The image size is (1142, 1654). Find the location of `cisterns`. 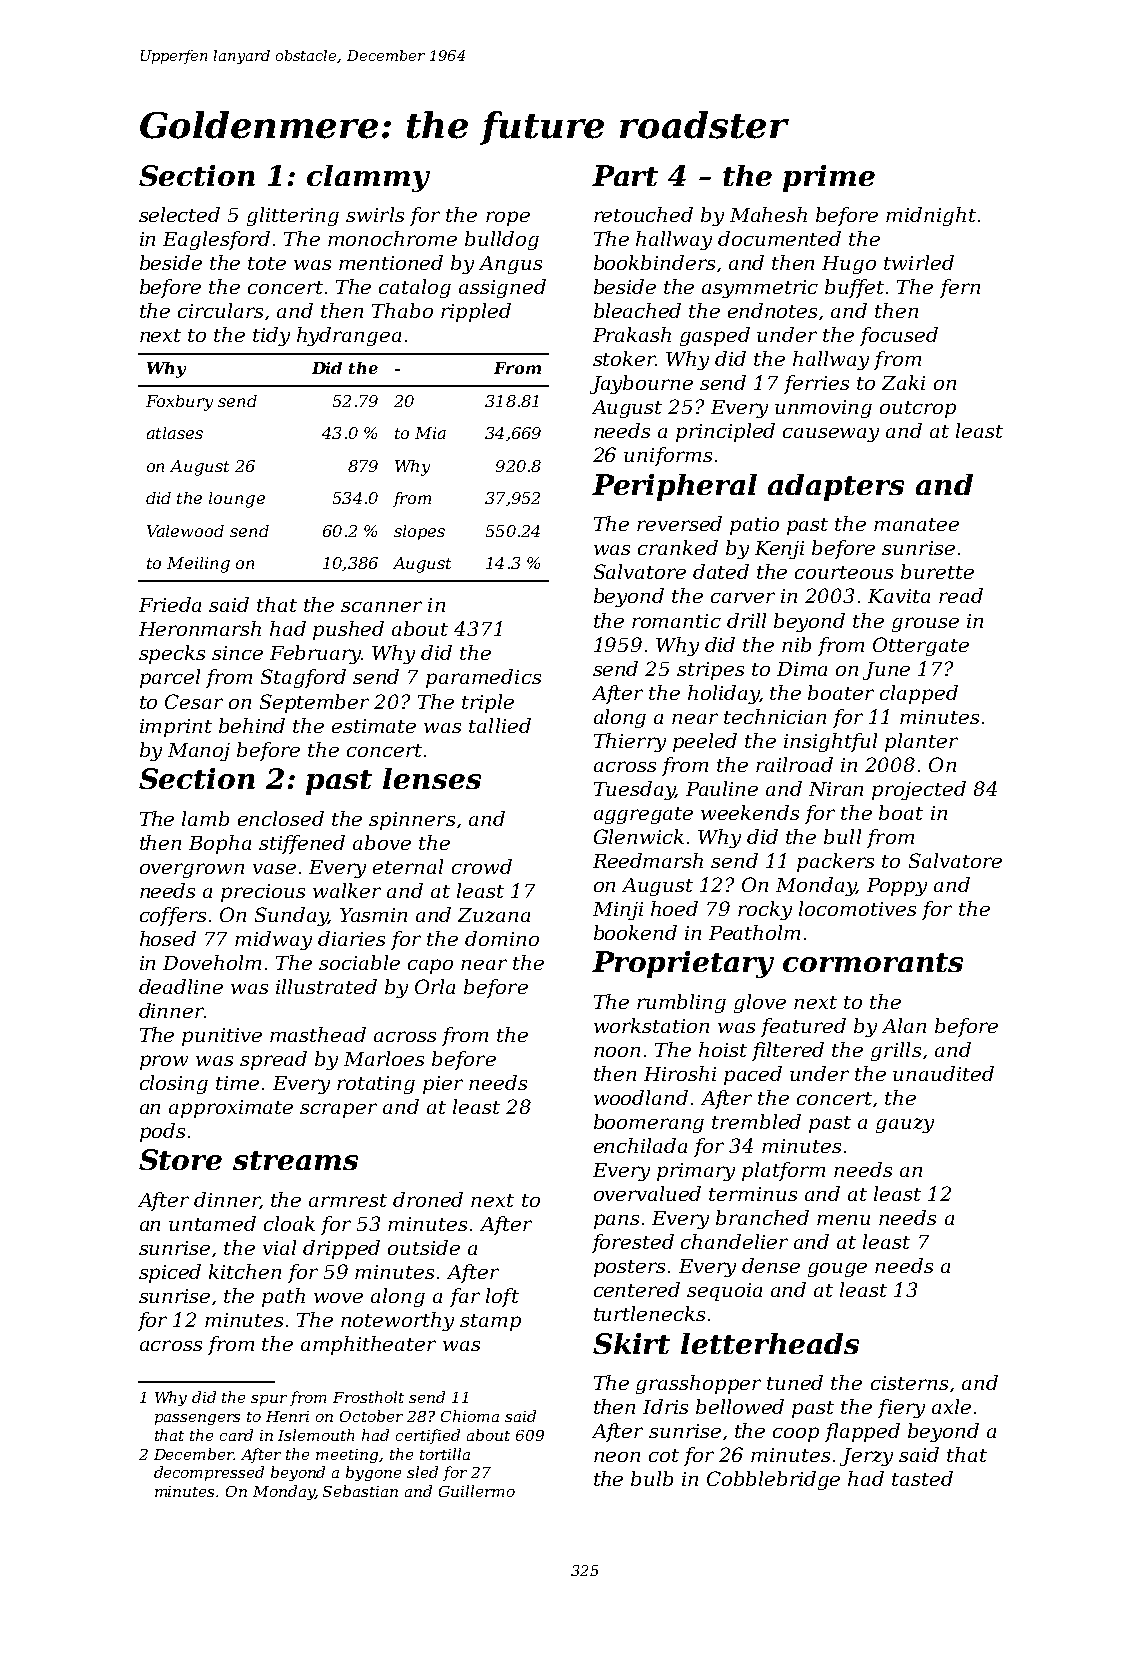

cisterns is located at coordinates (909, 1383).
